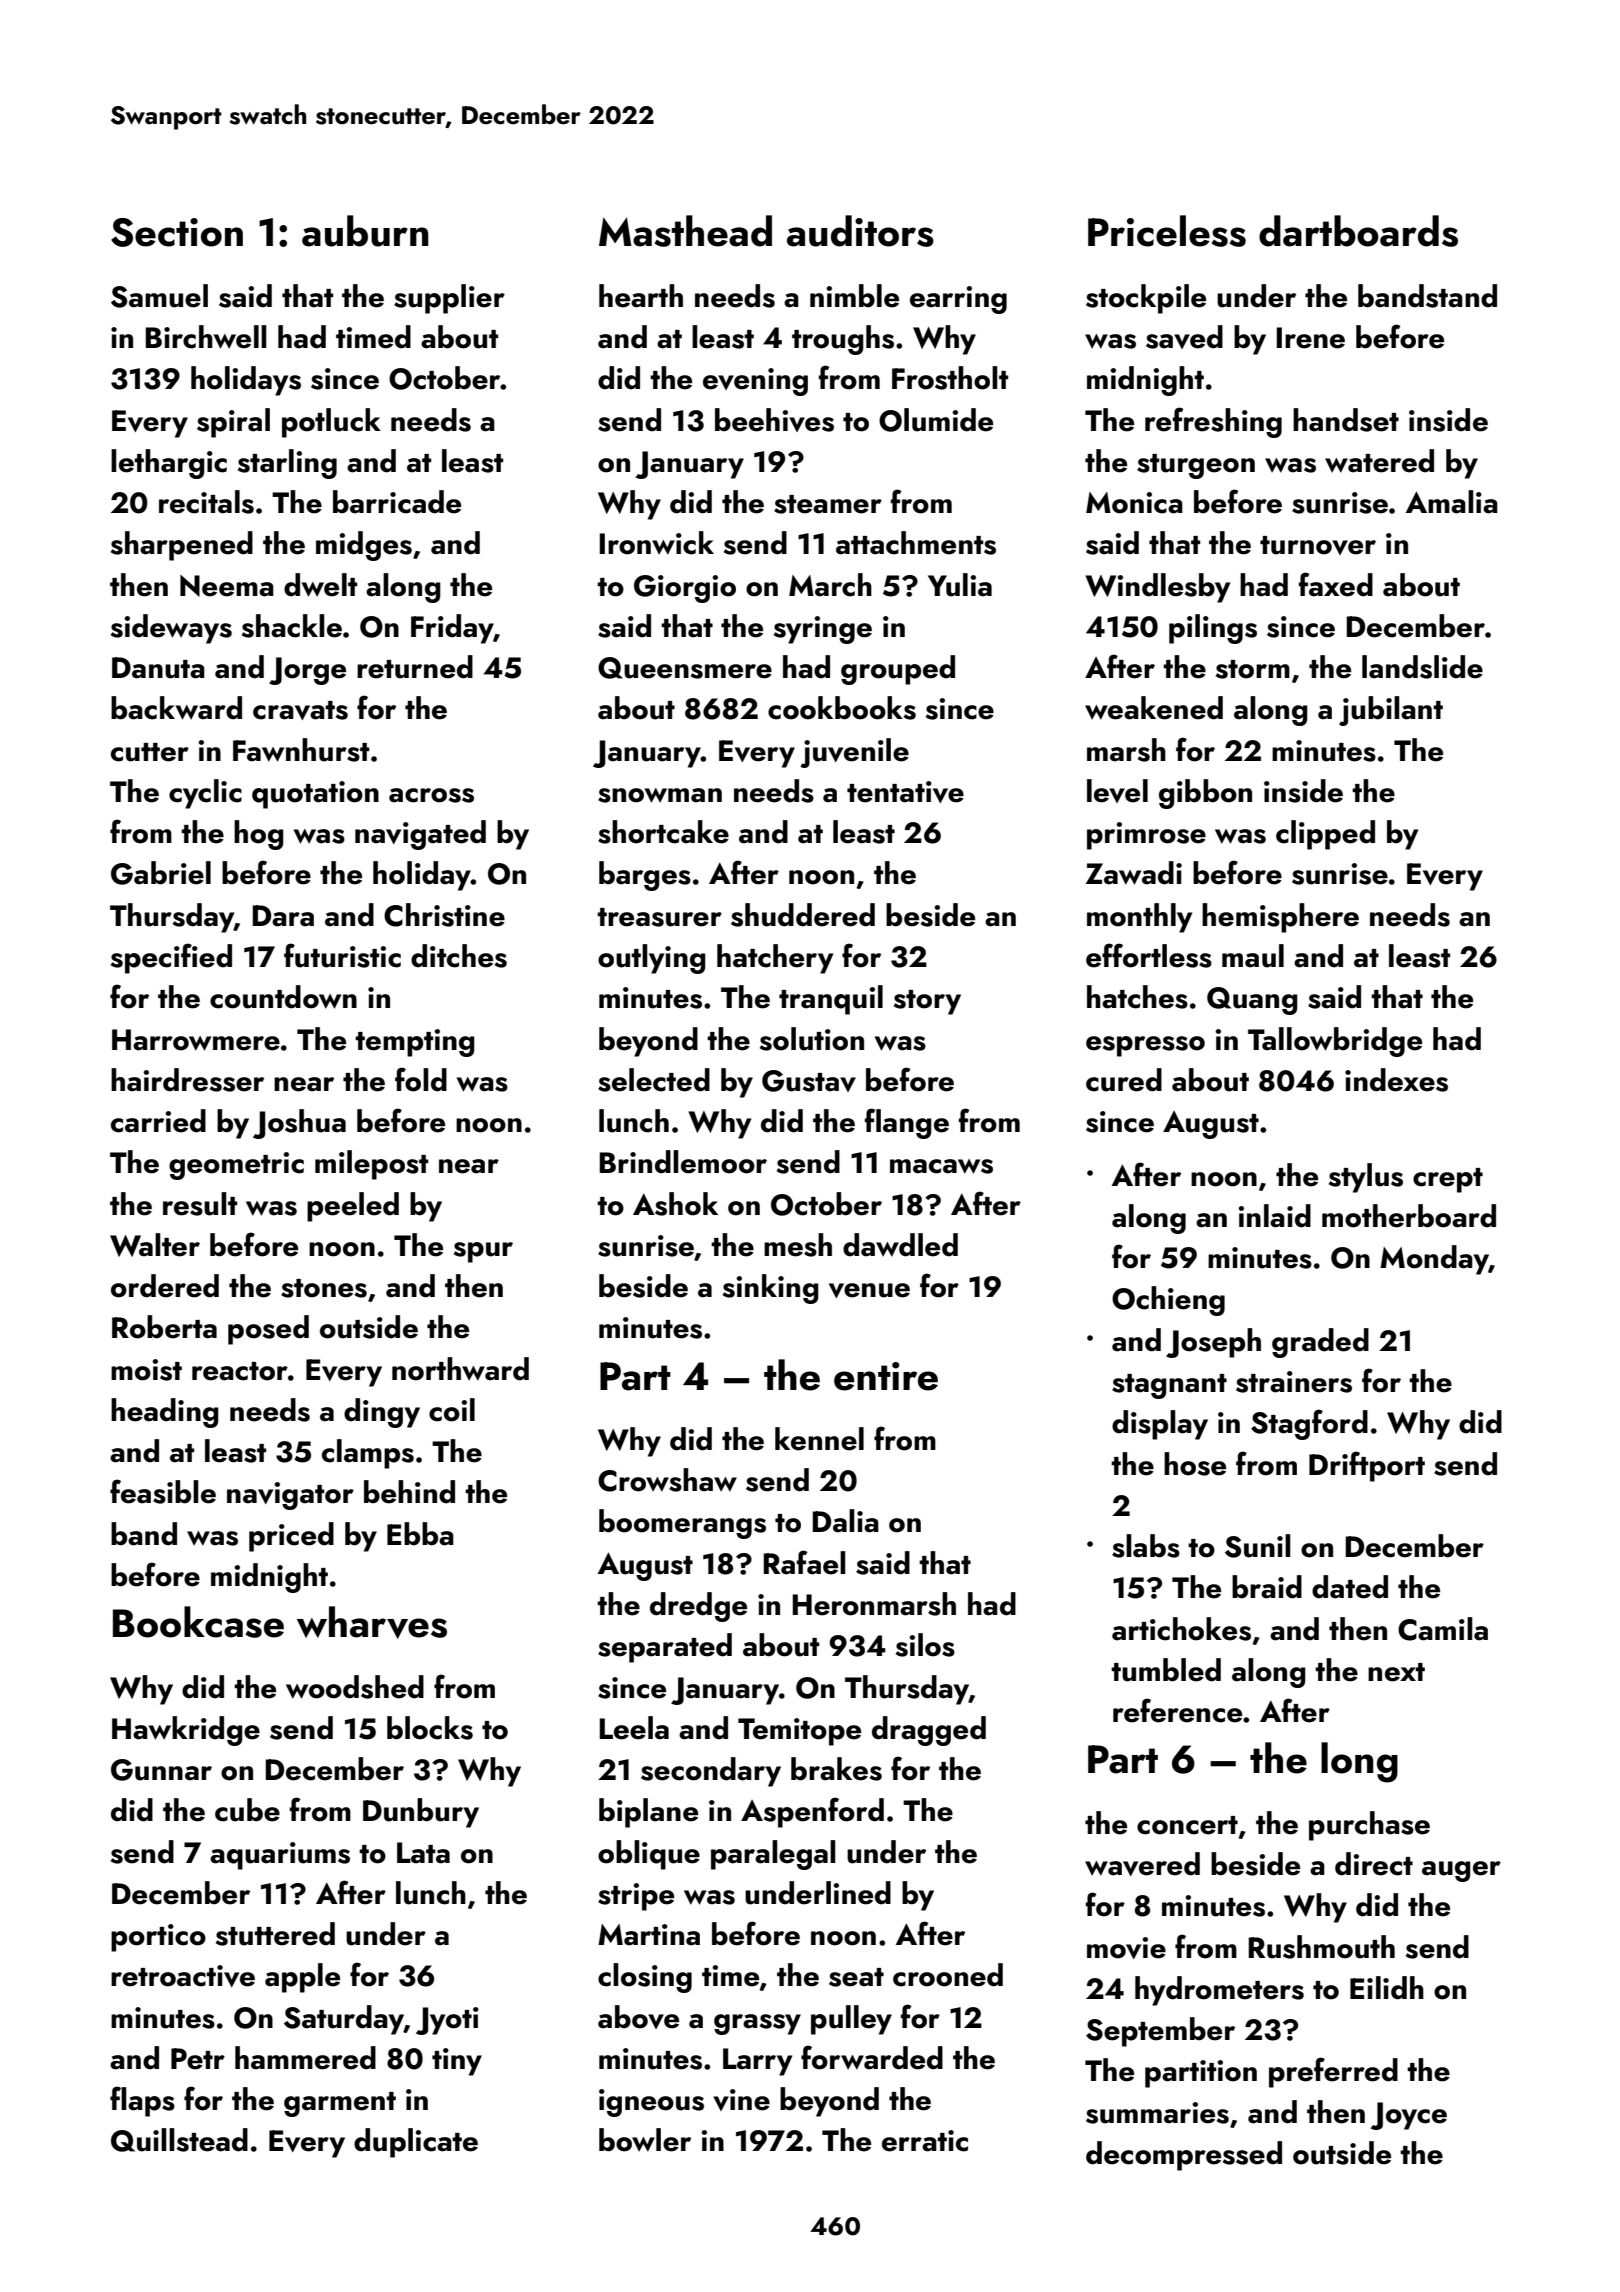 The image size is (1620, 2292). What do you see at coordinates (667, 1480) in the screenshot?
I see `Crowshaw` at bounding box center [667, 1480].
